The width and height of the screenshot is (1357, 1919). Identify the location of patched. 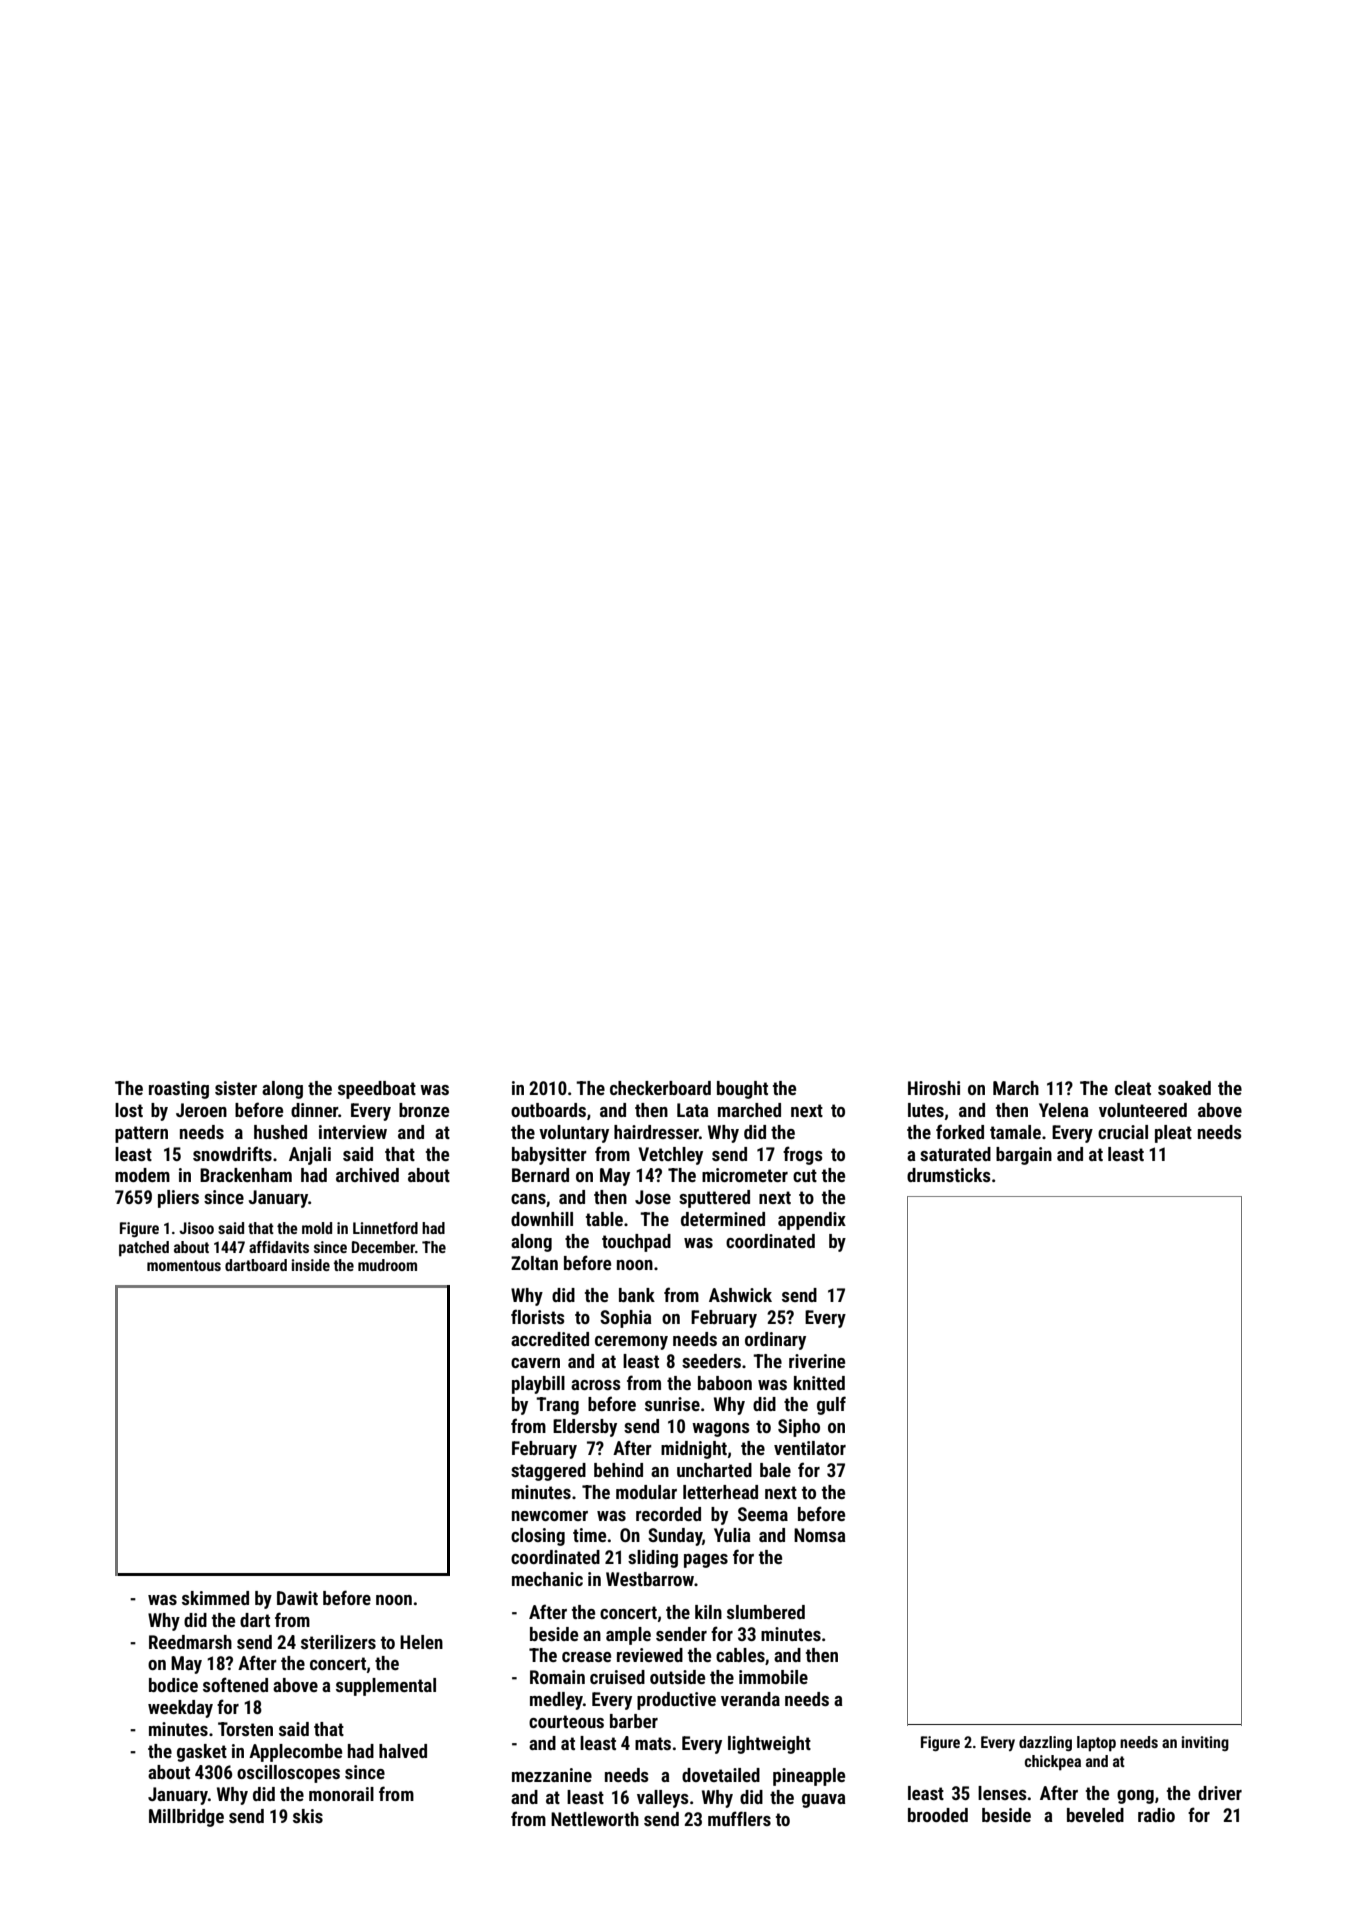
(144, 1249).
